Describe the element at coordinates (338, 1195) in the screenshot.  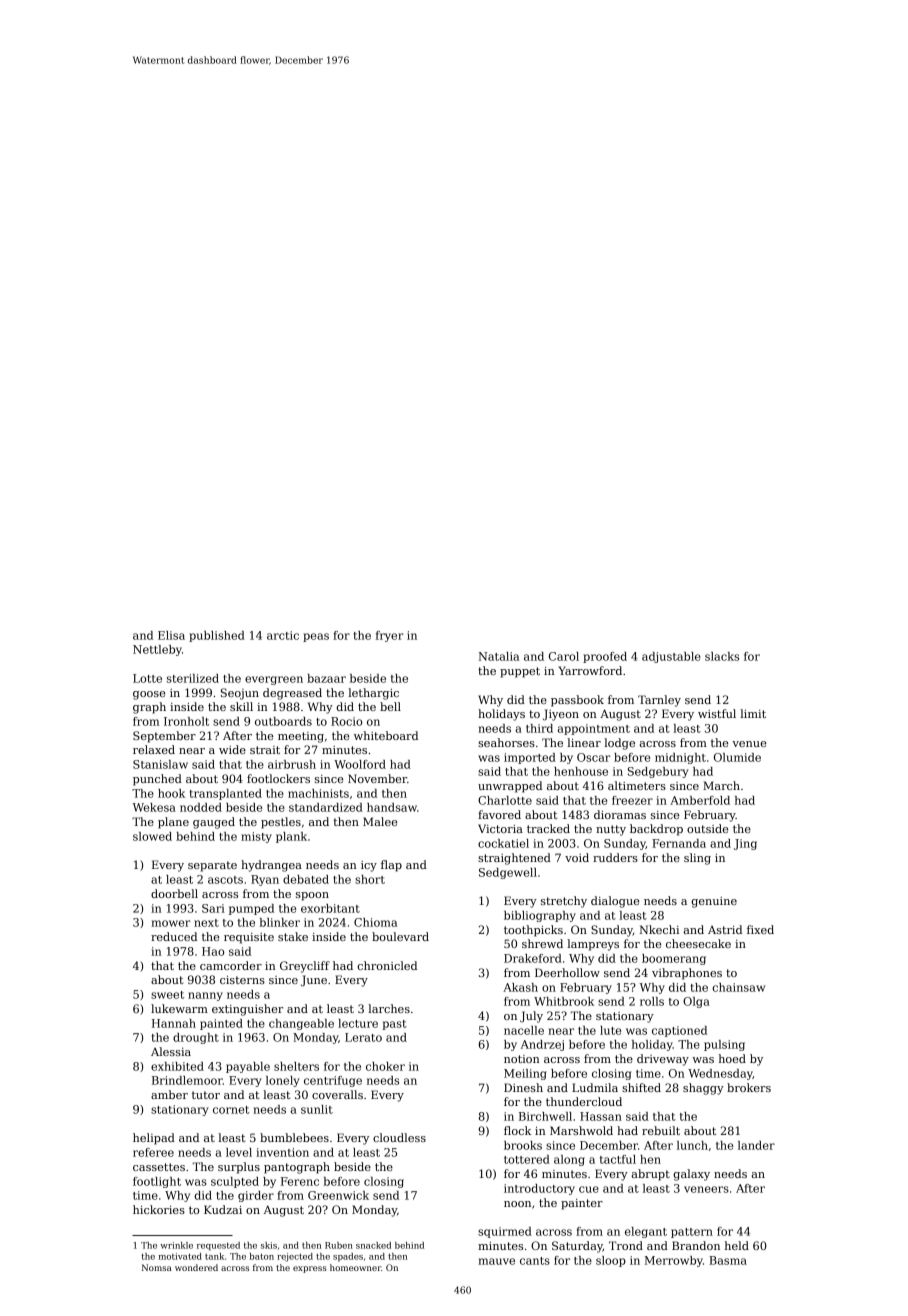
I see `Greenwick` at that location.
